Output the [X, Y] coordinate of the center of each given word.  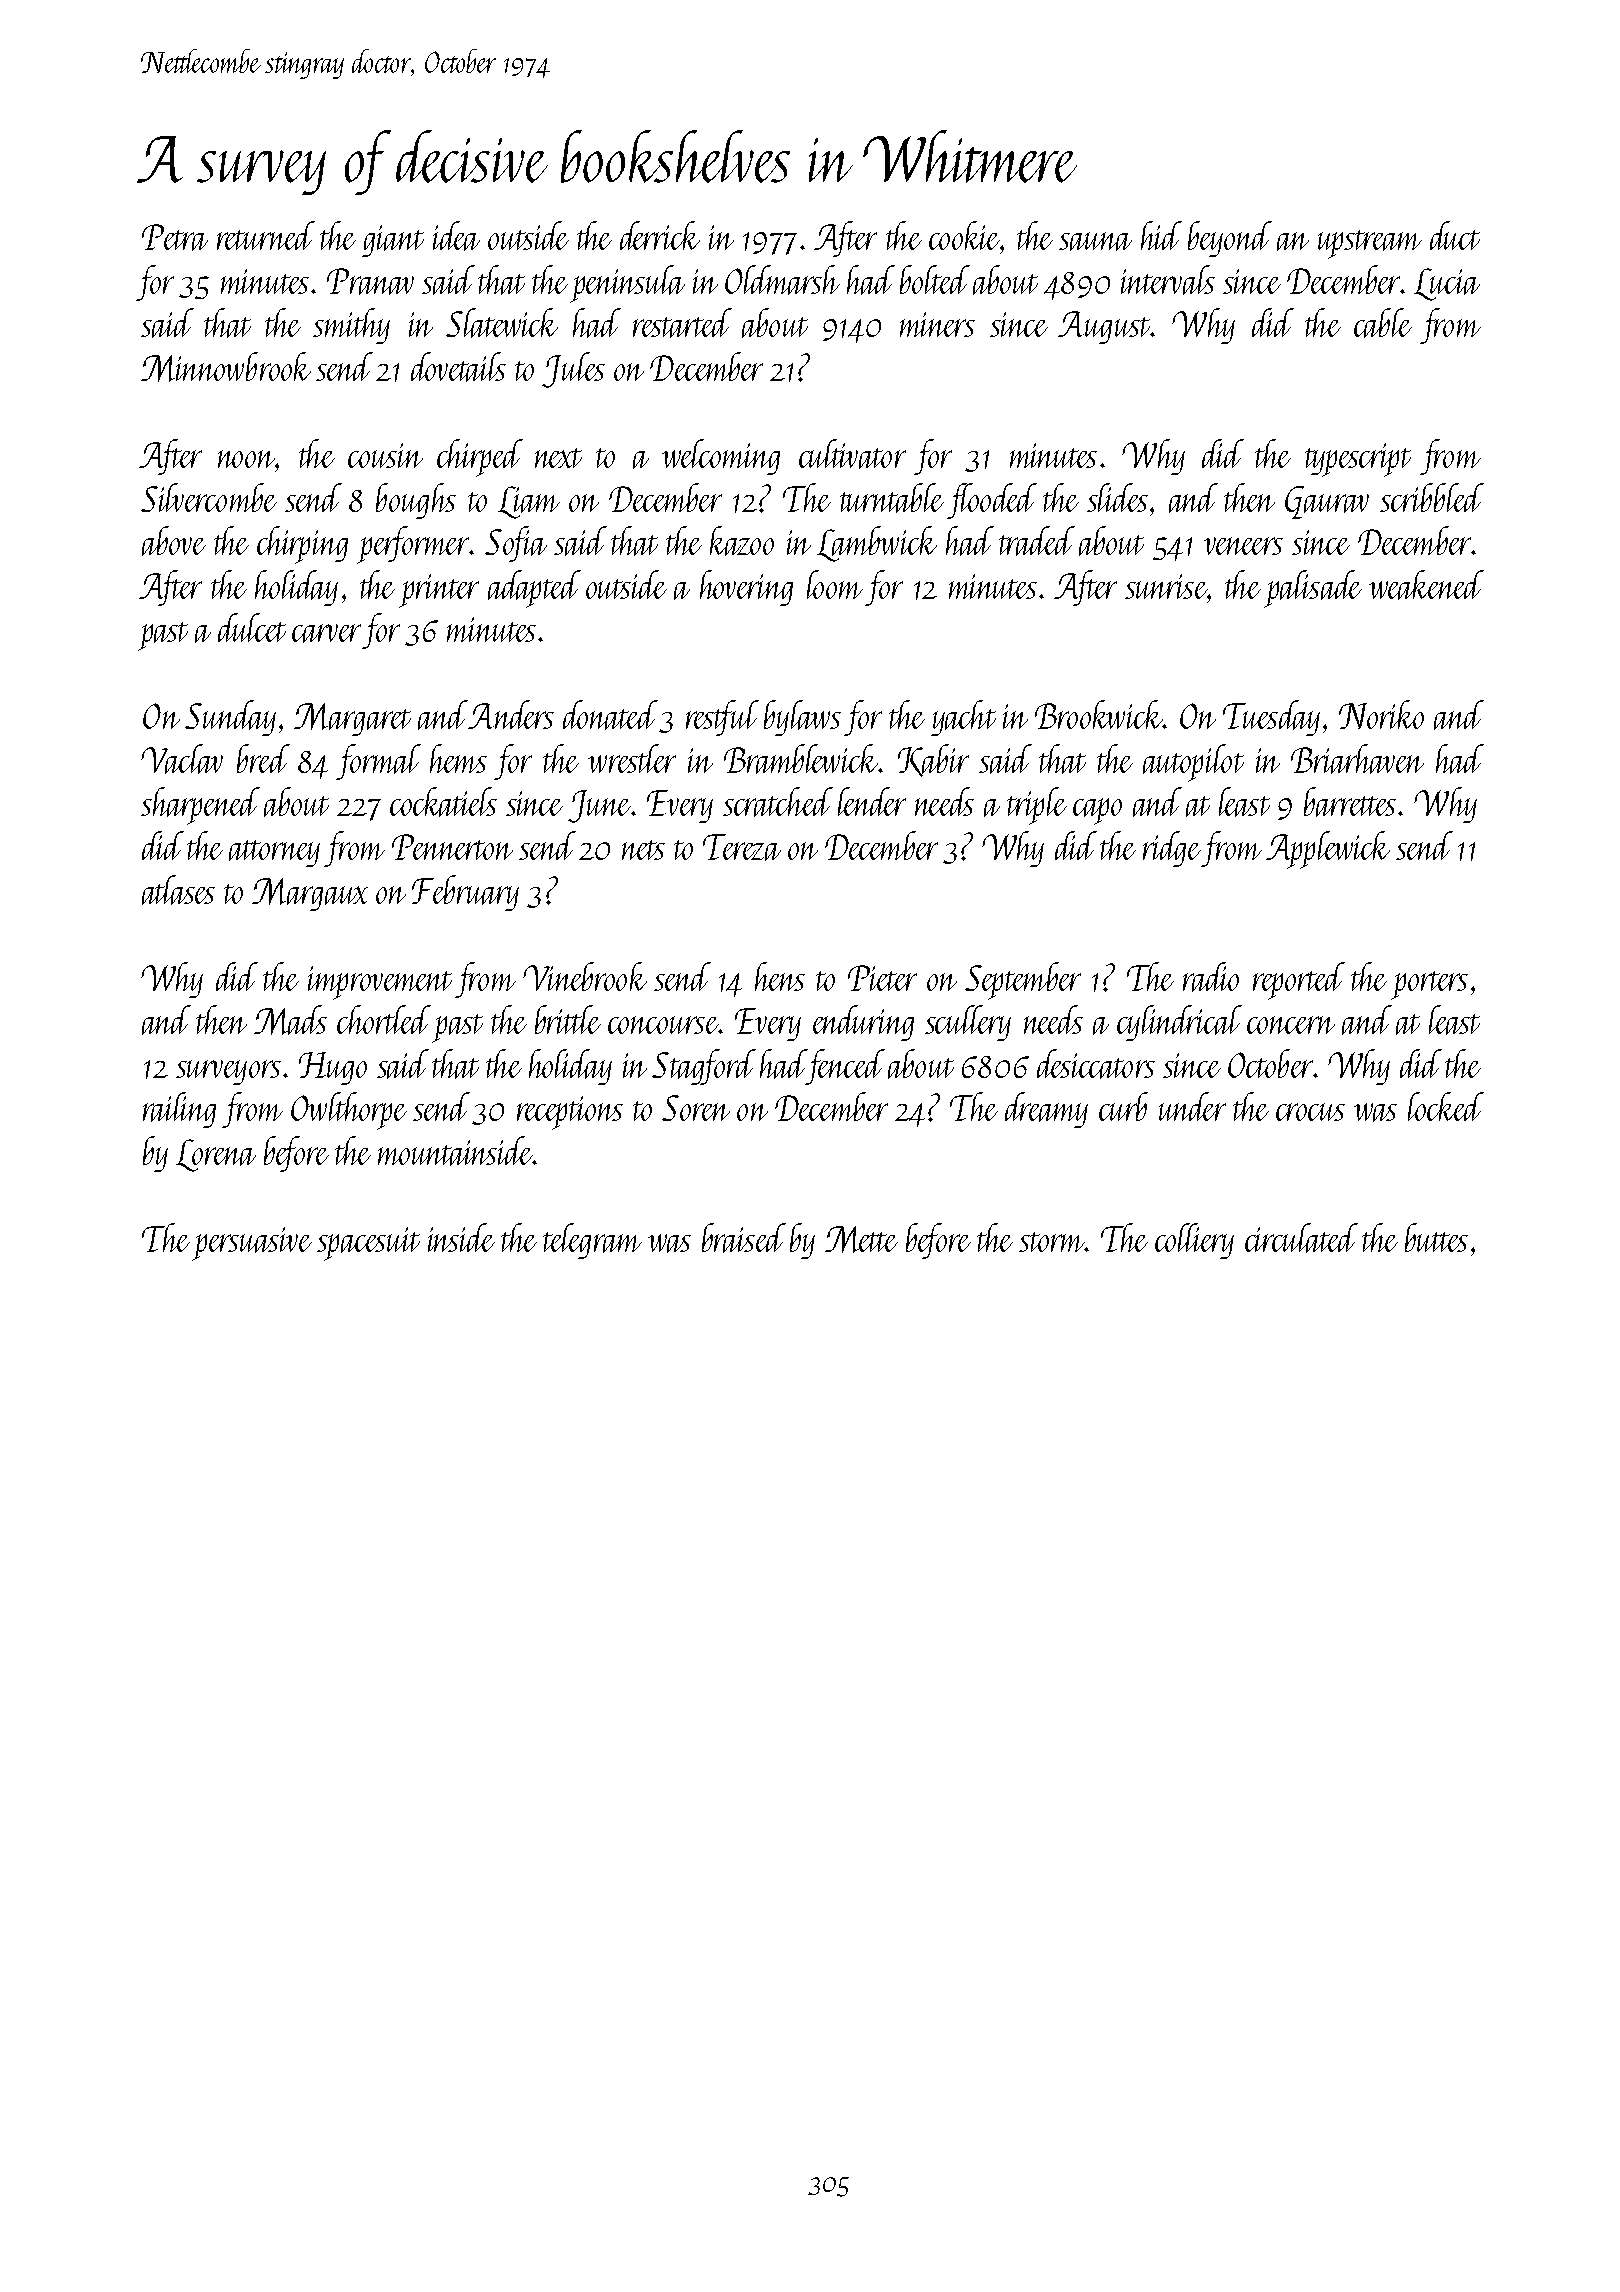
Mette [861, 1239]
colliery [1194, 1241]
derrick [660, 235]
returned [266, 235]
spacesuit [368, 1244]
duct [1455, 235]
